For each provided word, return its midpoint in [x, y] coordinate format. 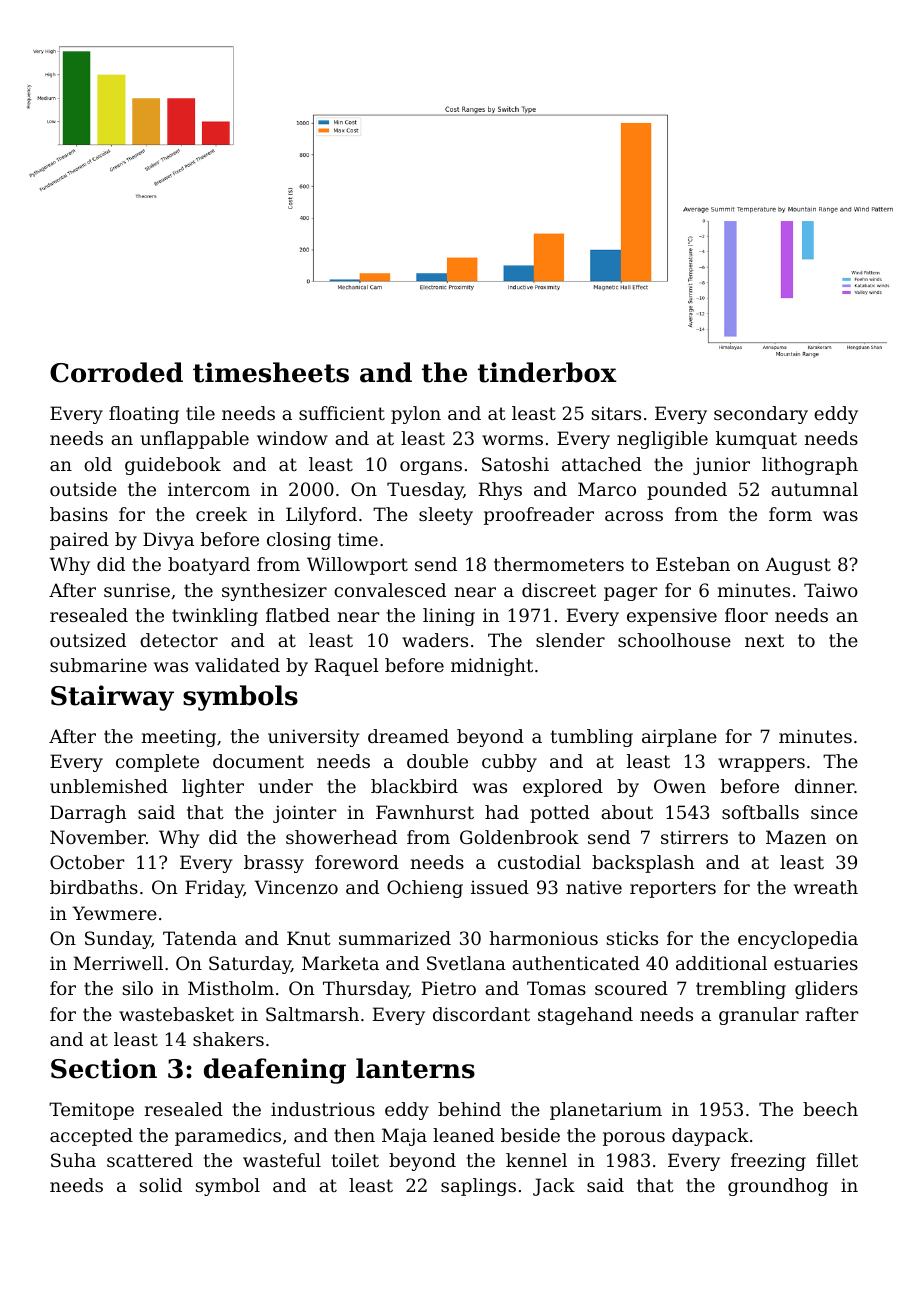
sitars [616, 413]
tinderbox [547, 372]
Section [104, 1068]
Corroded [116, 372]
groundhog [778, 1187]
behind [469, 1109]
